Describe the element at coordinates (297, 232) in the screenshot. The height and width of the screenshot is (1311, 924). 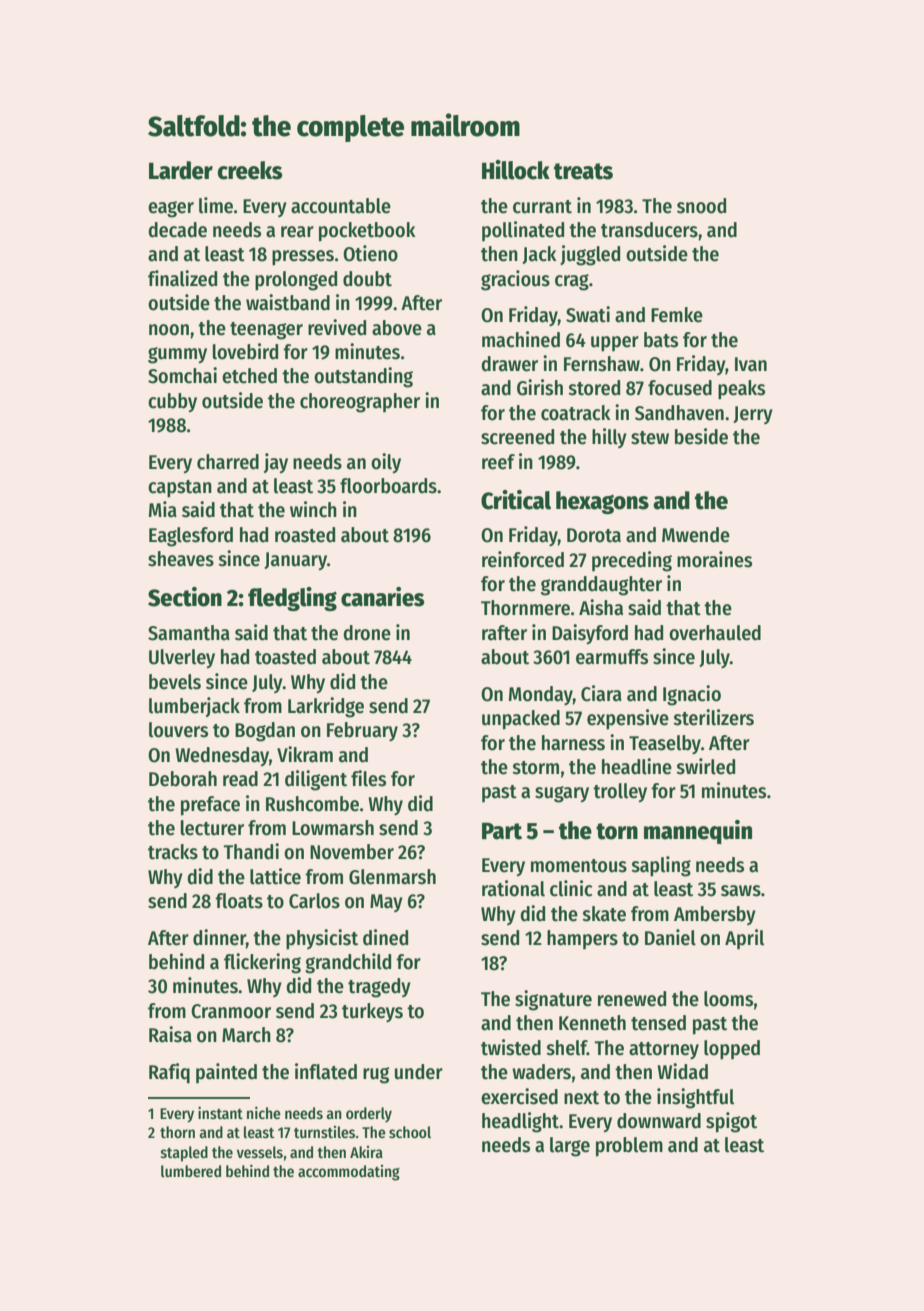
I see `rear` at that location.
